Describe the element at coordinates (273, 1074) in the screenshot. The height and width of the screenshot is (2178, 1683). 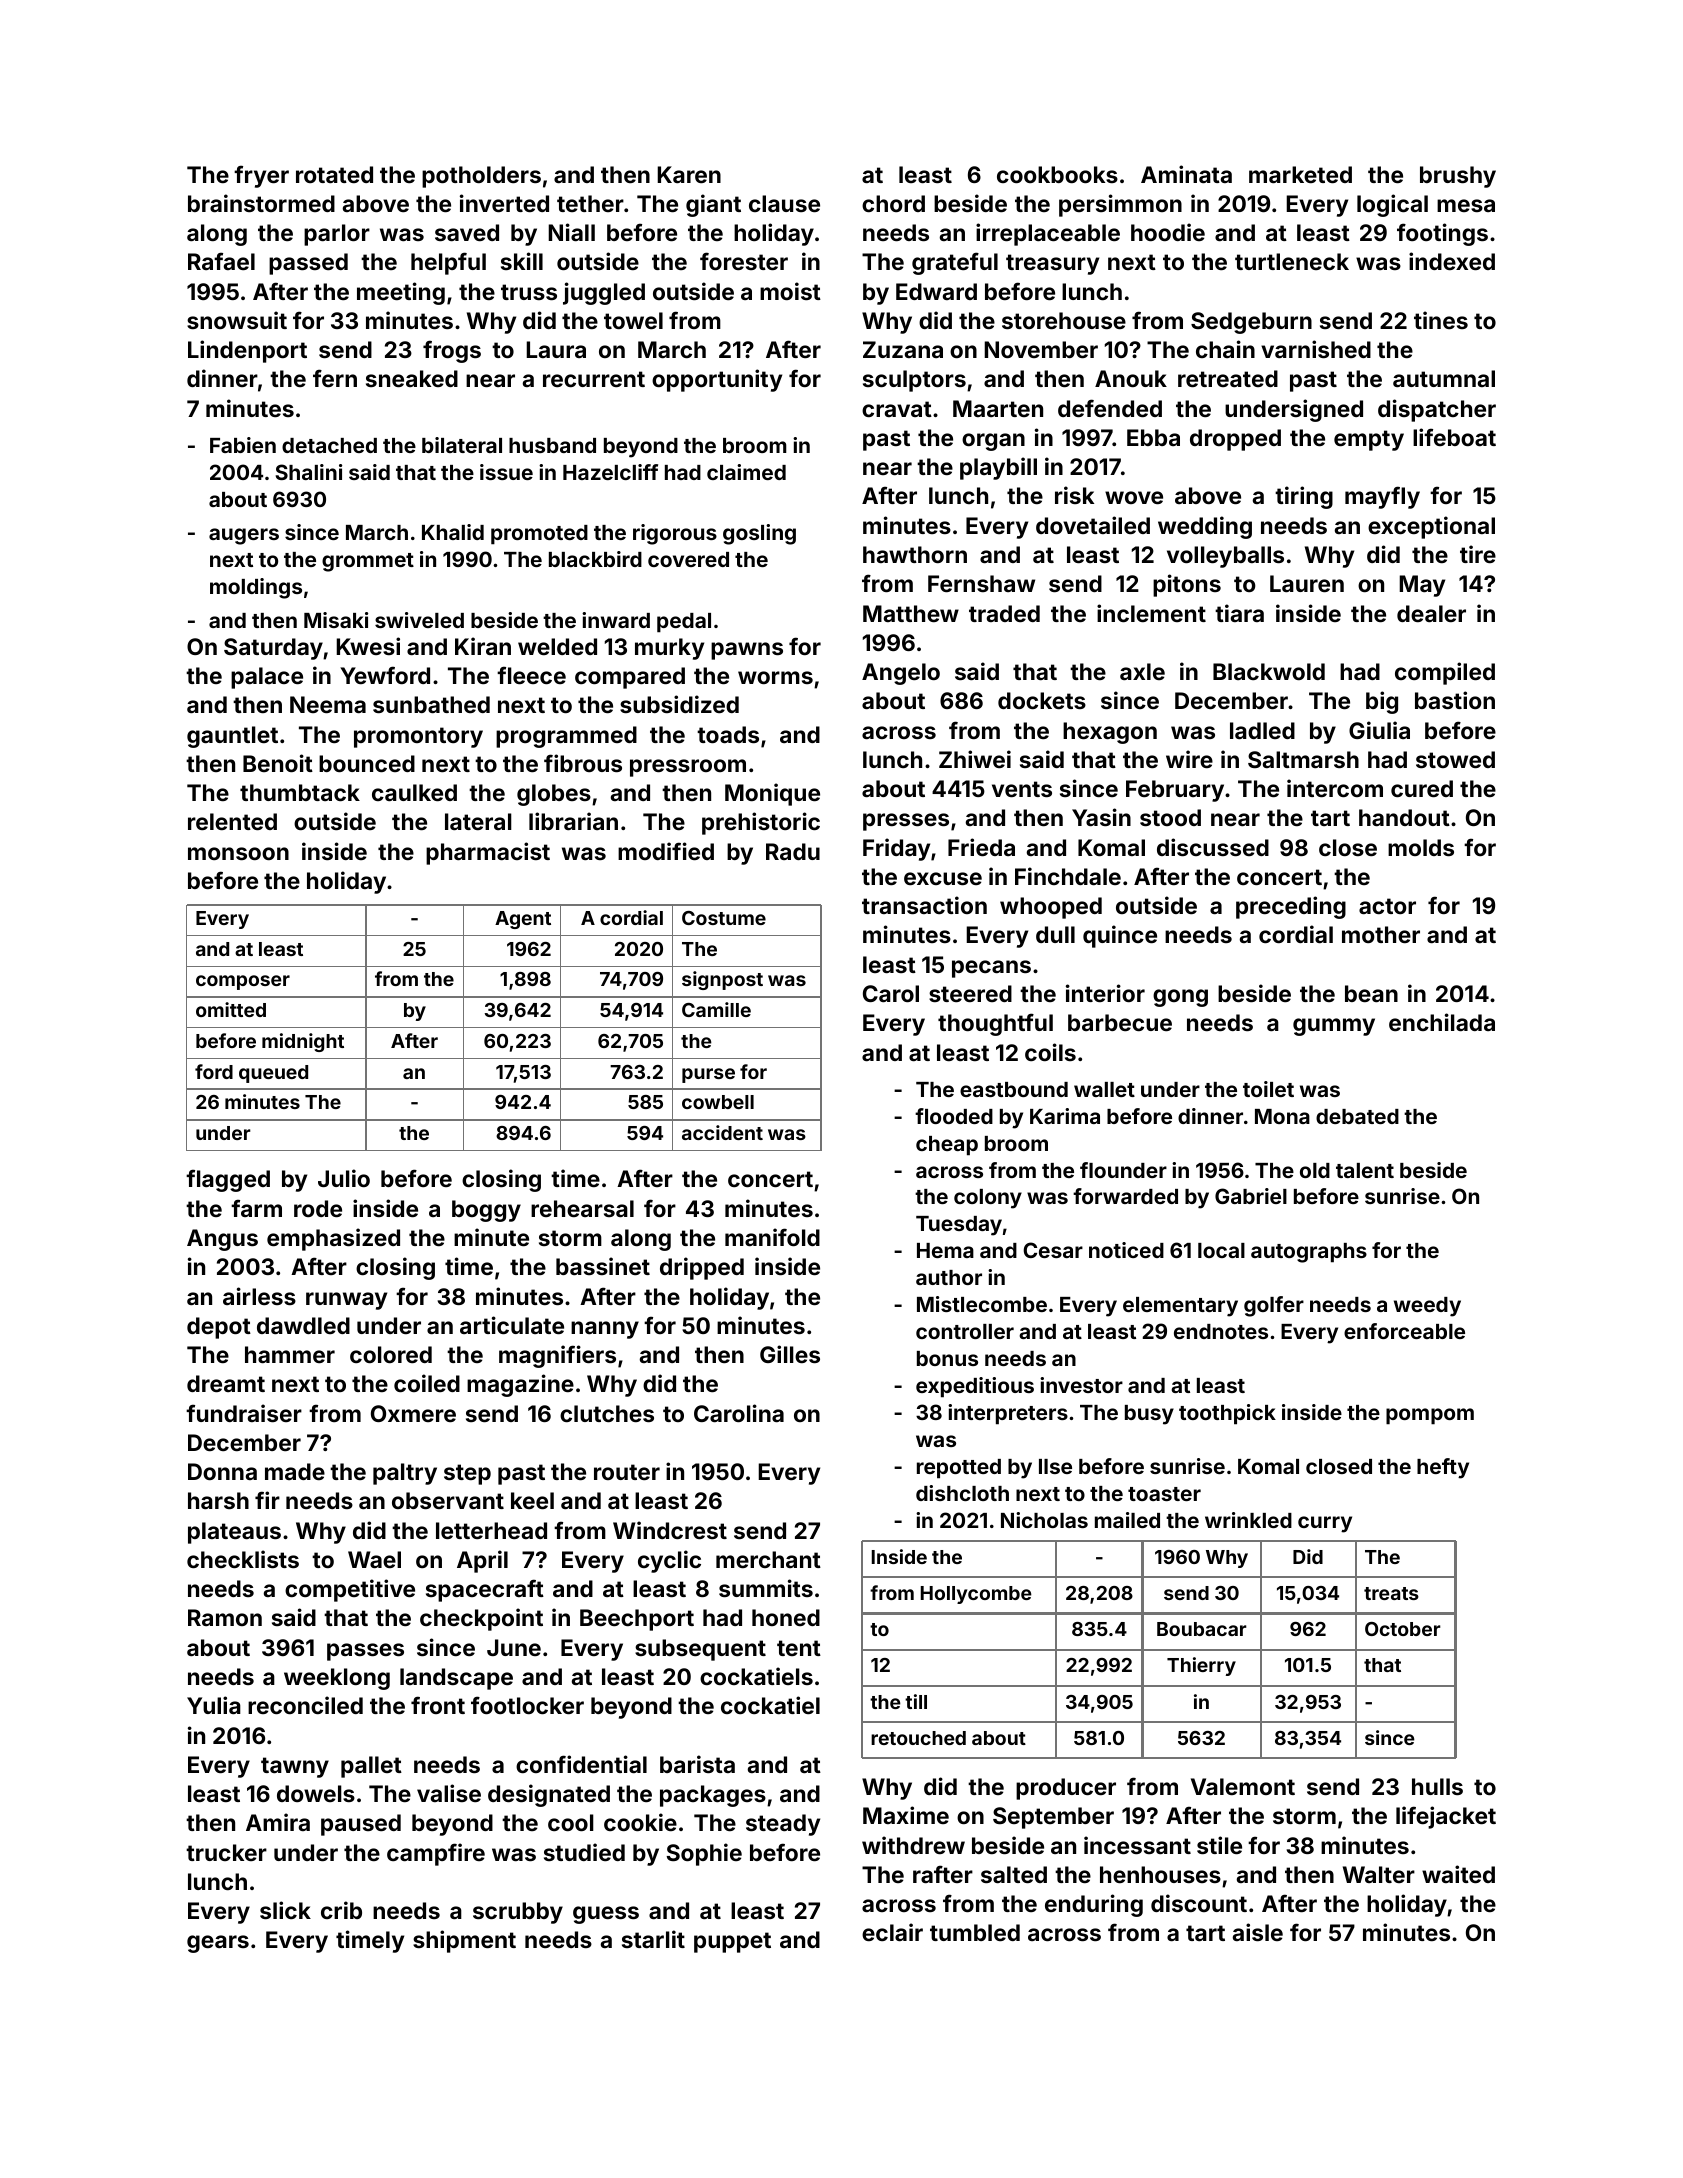
I see `queued` at that location.
